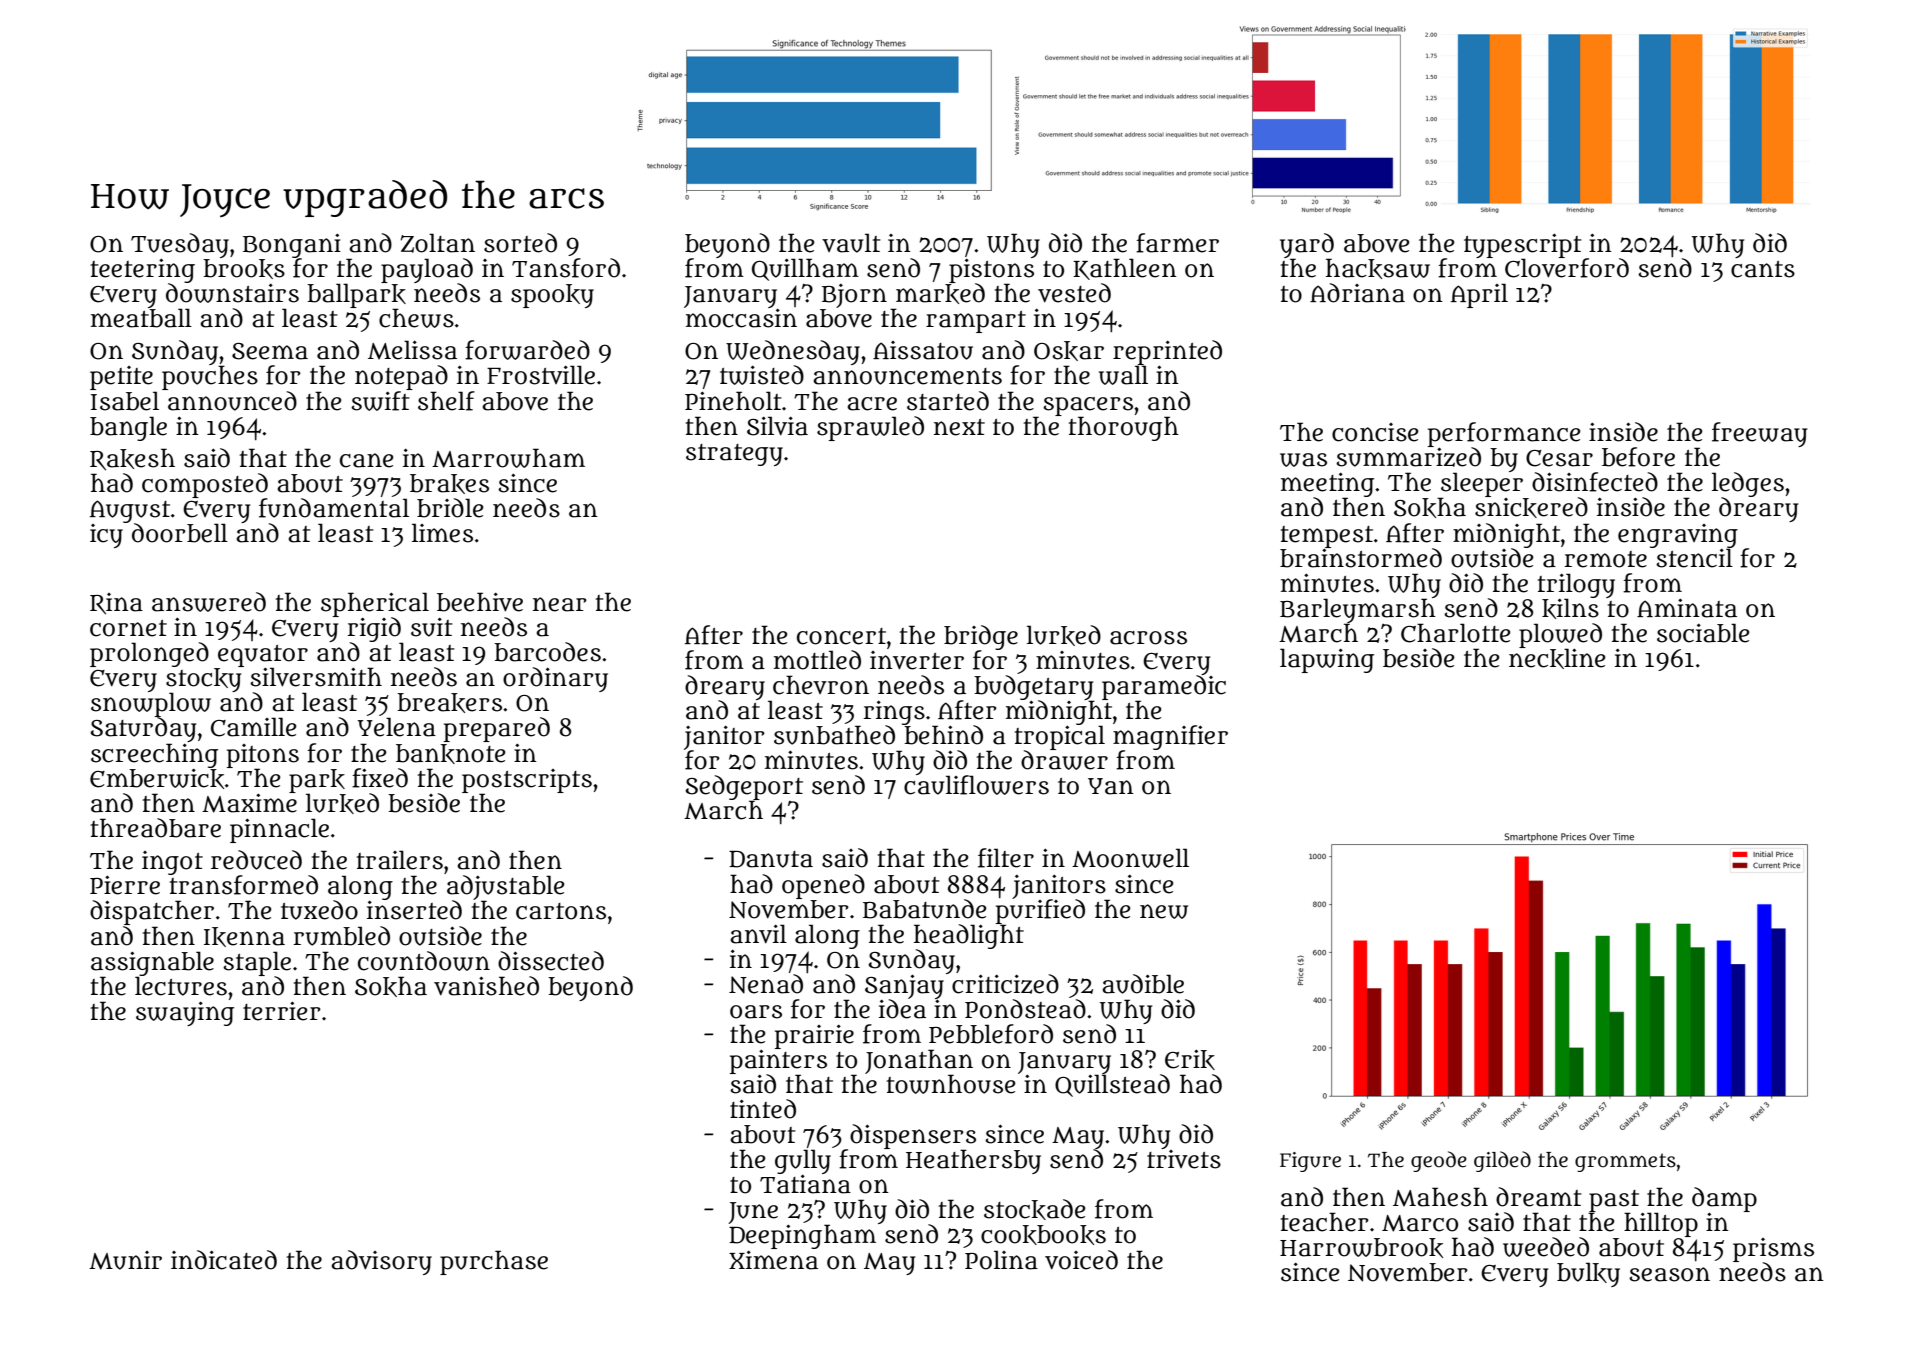  Describe the element at coordinates (894, 713) in the page. I see `rings` at that location.
